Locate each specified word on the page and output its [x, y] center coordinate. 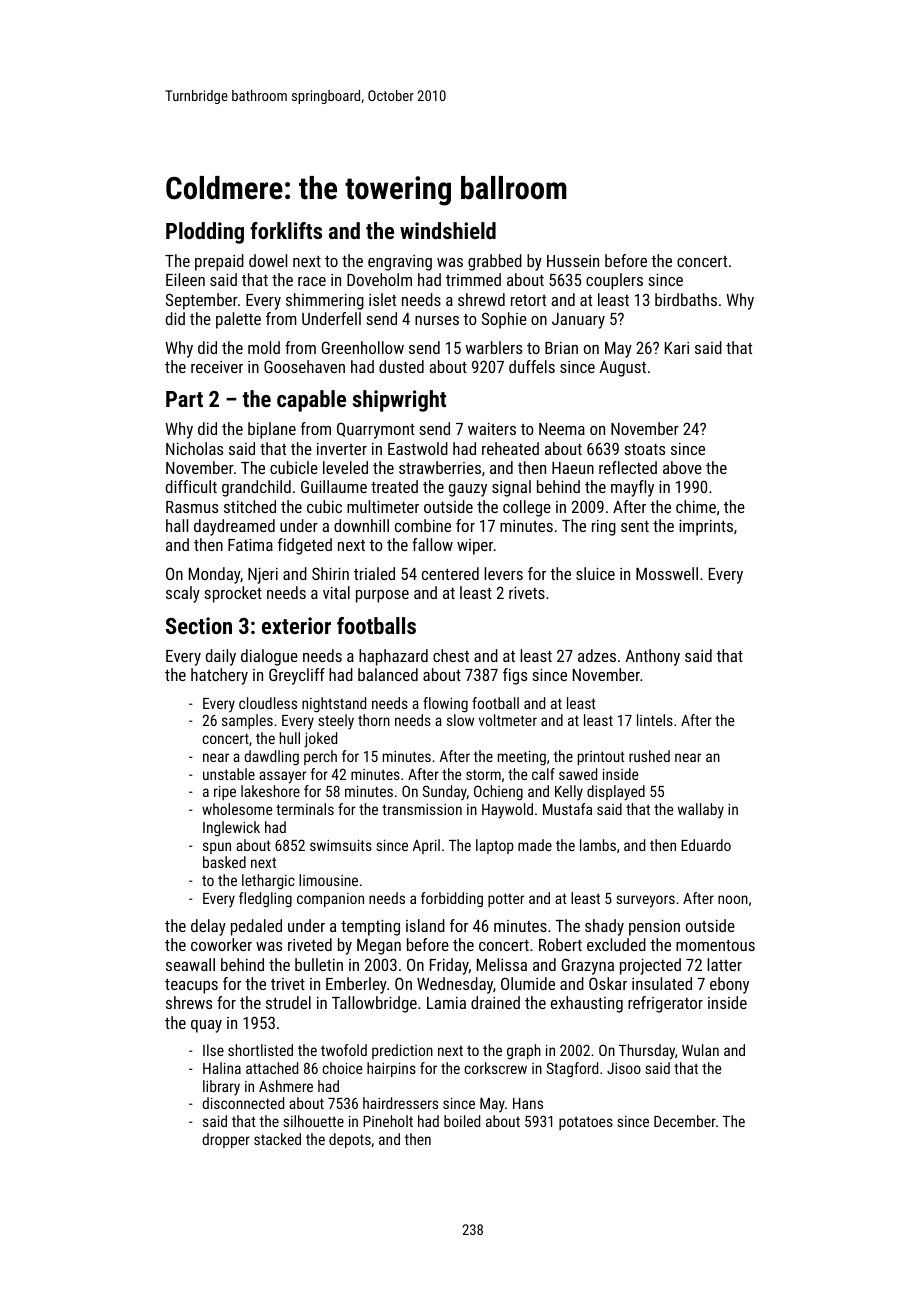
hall [177, 525]
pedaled [256, 927]
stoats [644, 449]
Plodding [205, 233]
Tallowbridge [374, 1004]
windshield [448, 230]
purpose [382, 596]
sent [635, 526]
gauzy [468, 490]
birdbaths [686, 299]
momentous [715, 945]
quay [206, 1026]
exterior [296, 625]
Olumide [528, 983]
